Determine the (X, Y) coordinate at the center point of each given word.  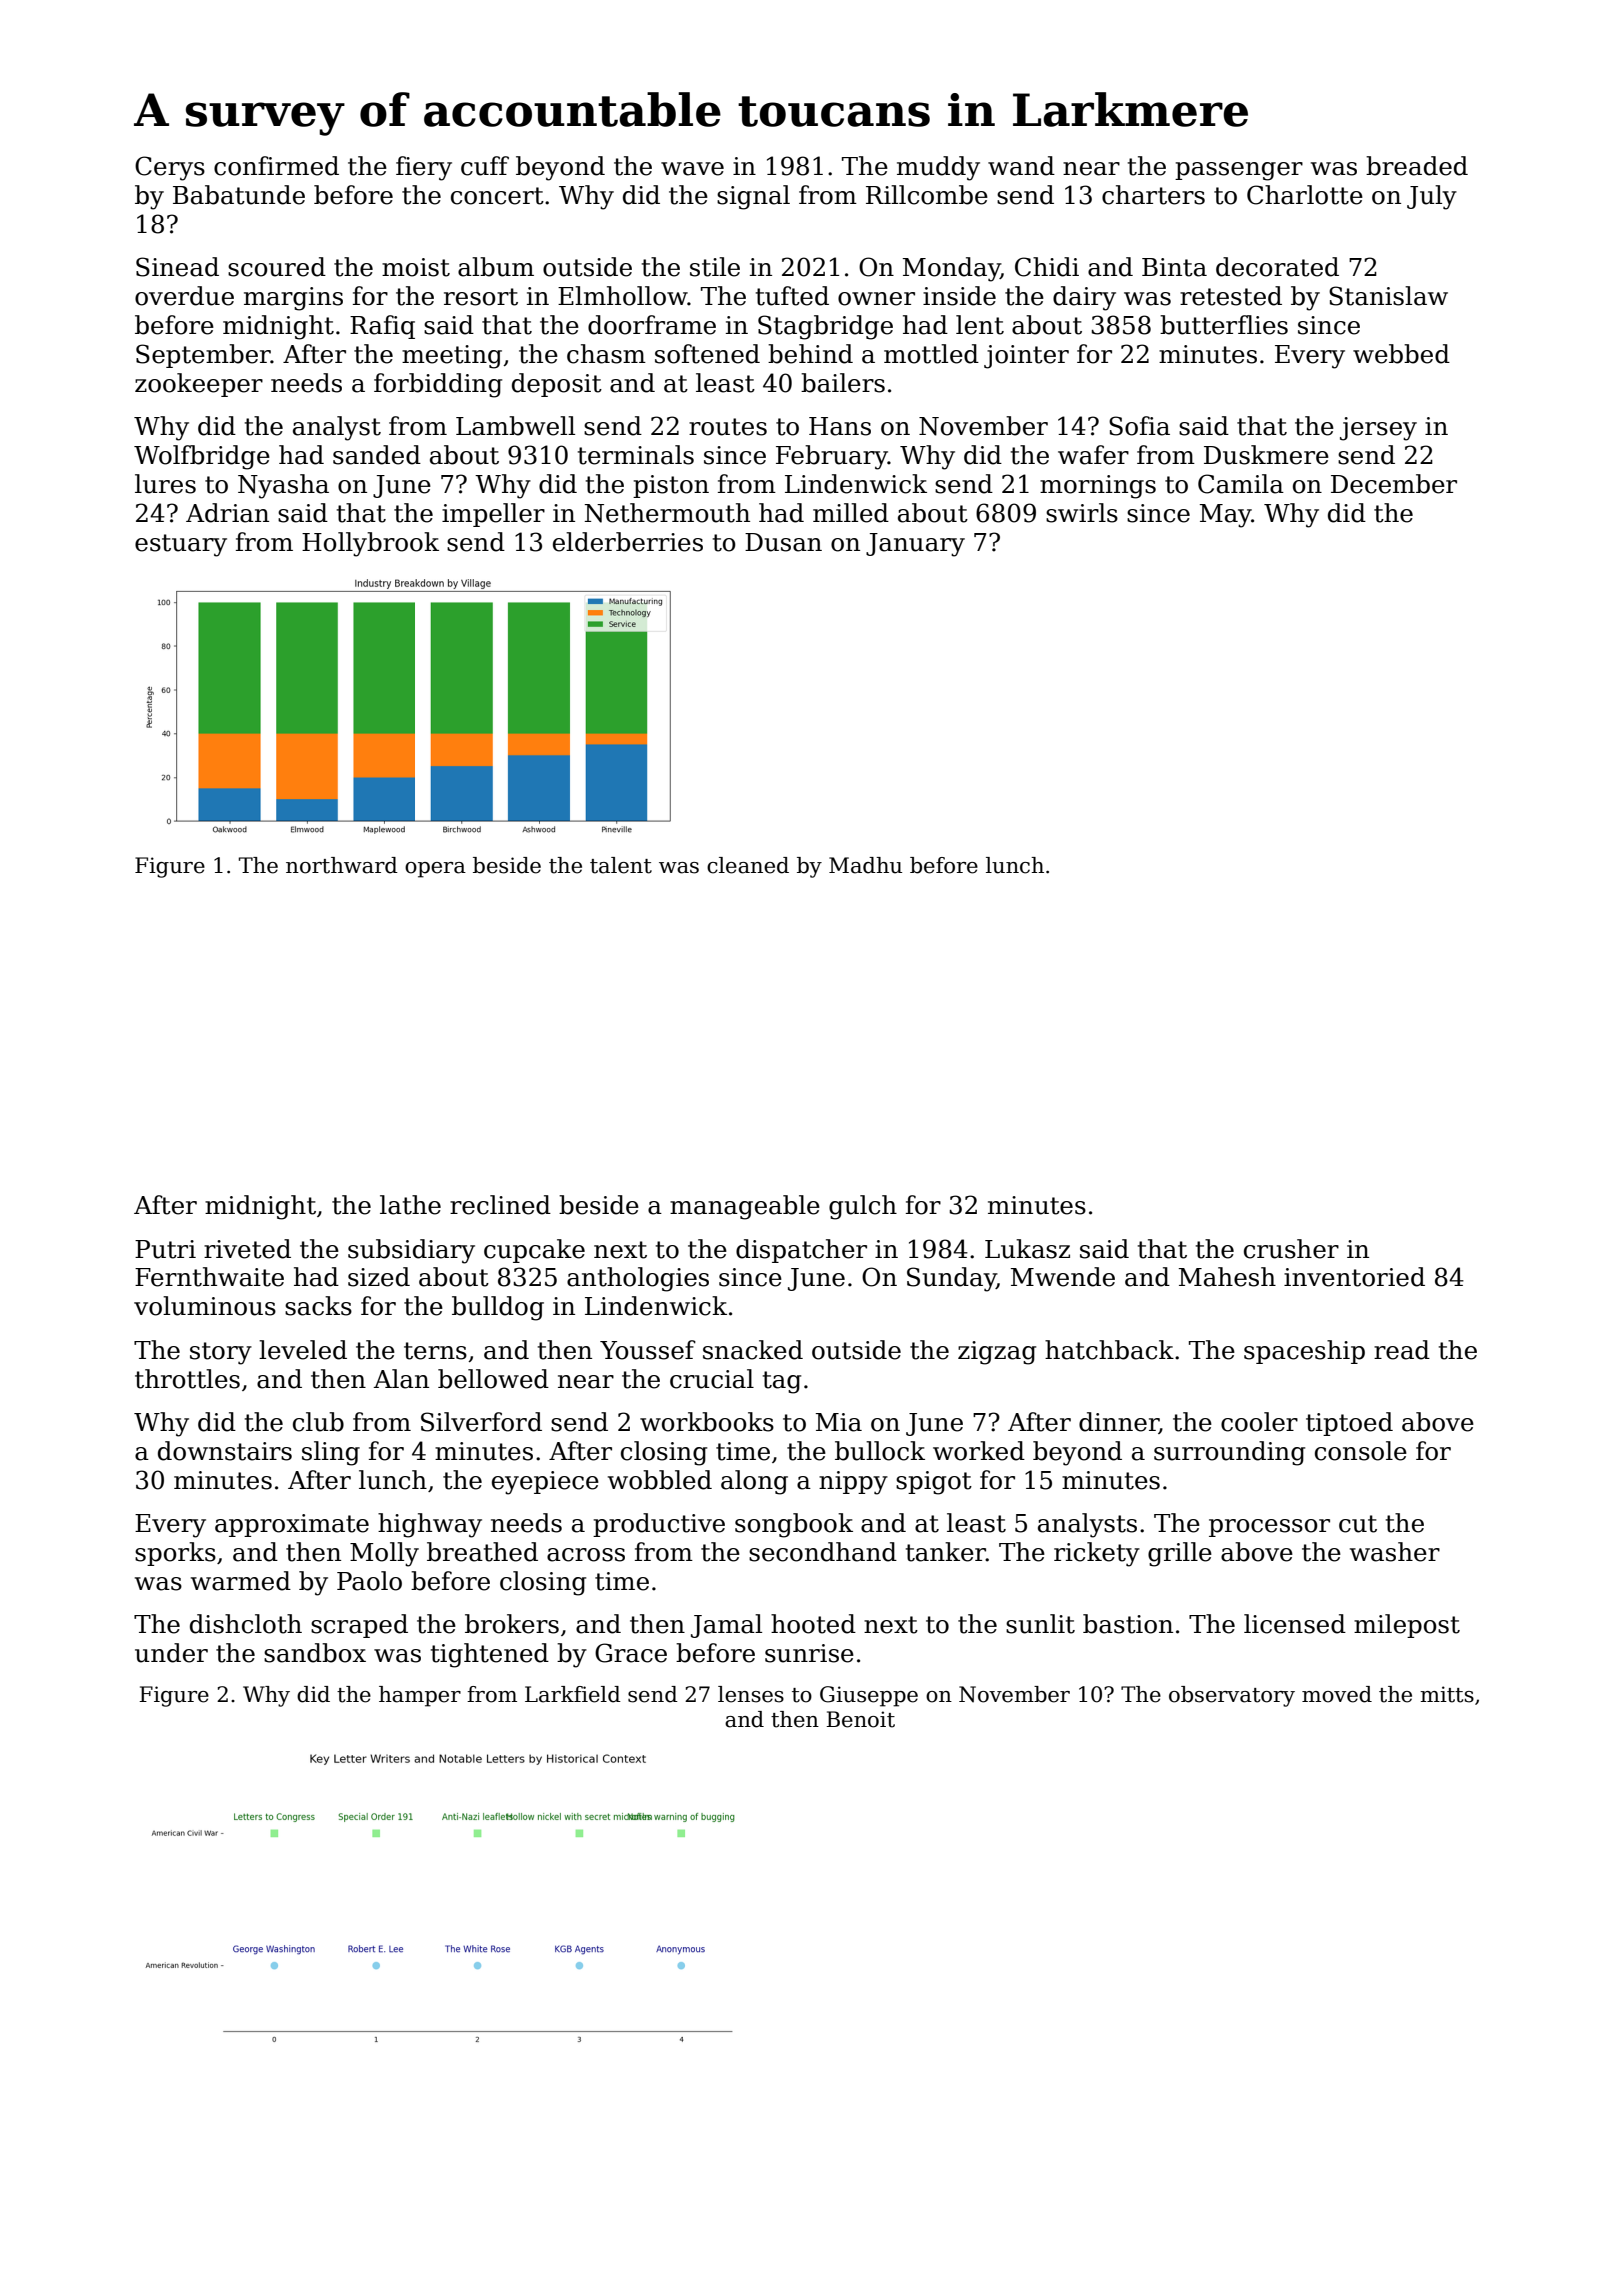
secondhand (823, 1552)
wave (692, 169)
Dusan (783, 542)
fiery (424, 168)
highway (430, 1525)
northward (342, 865)
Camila (1241, 484)
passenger (1239, 171)
